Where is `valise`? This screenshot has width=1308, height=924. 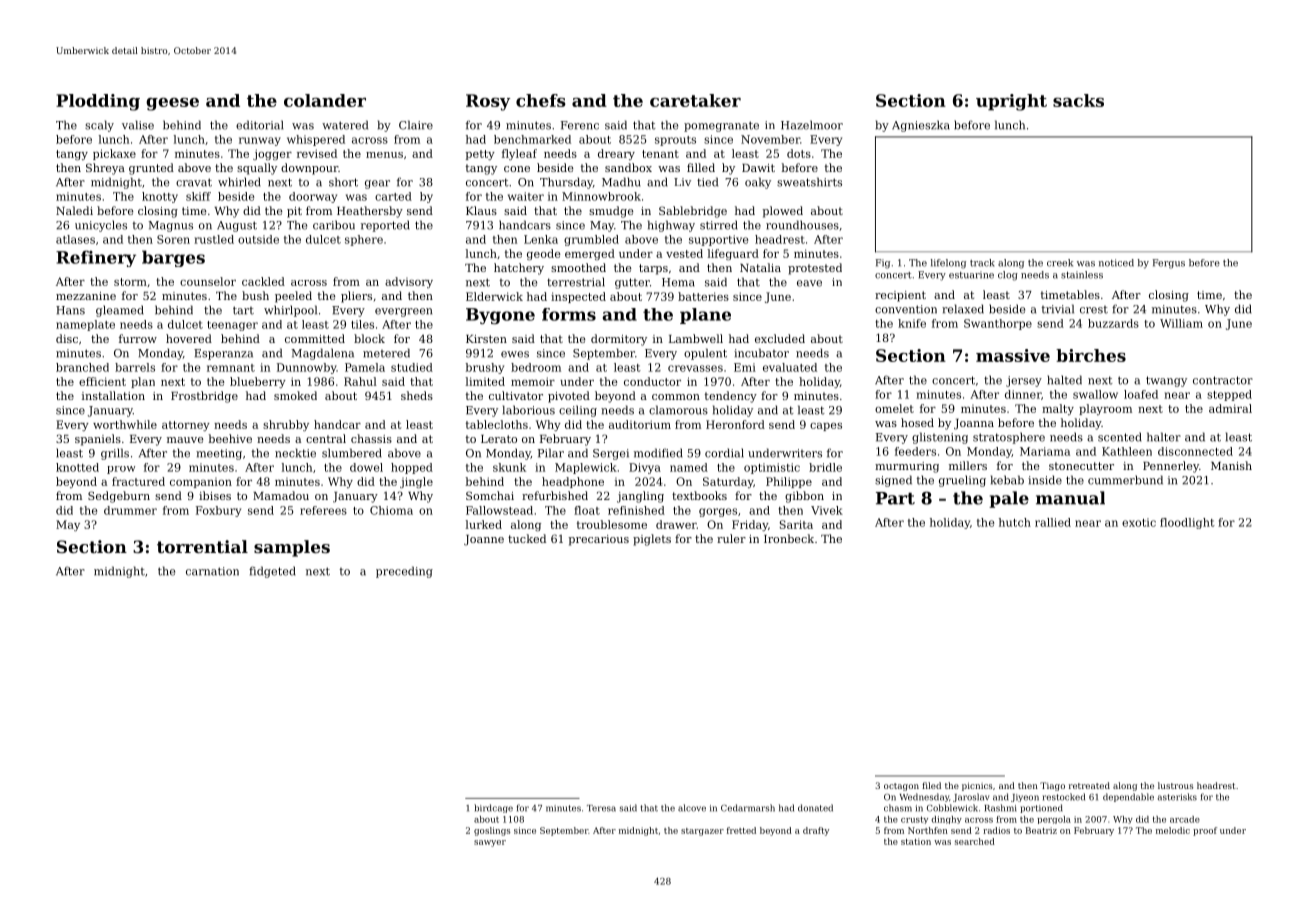 valise is located at coordinates (138, 125).
